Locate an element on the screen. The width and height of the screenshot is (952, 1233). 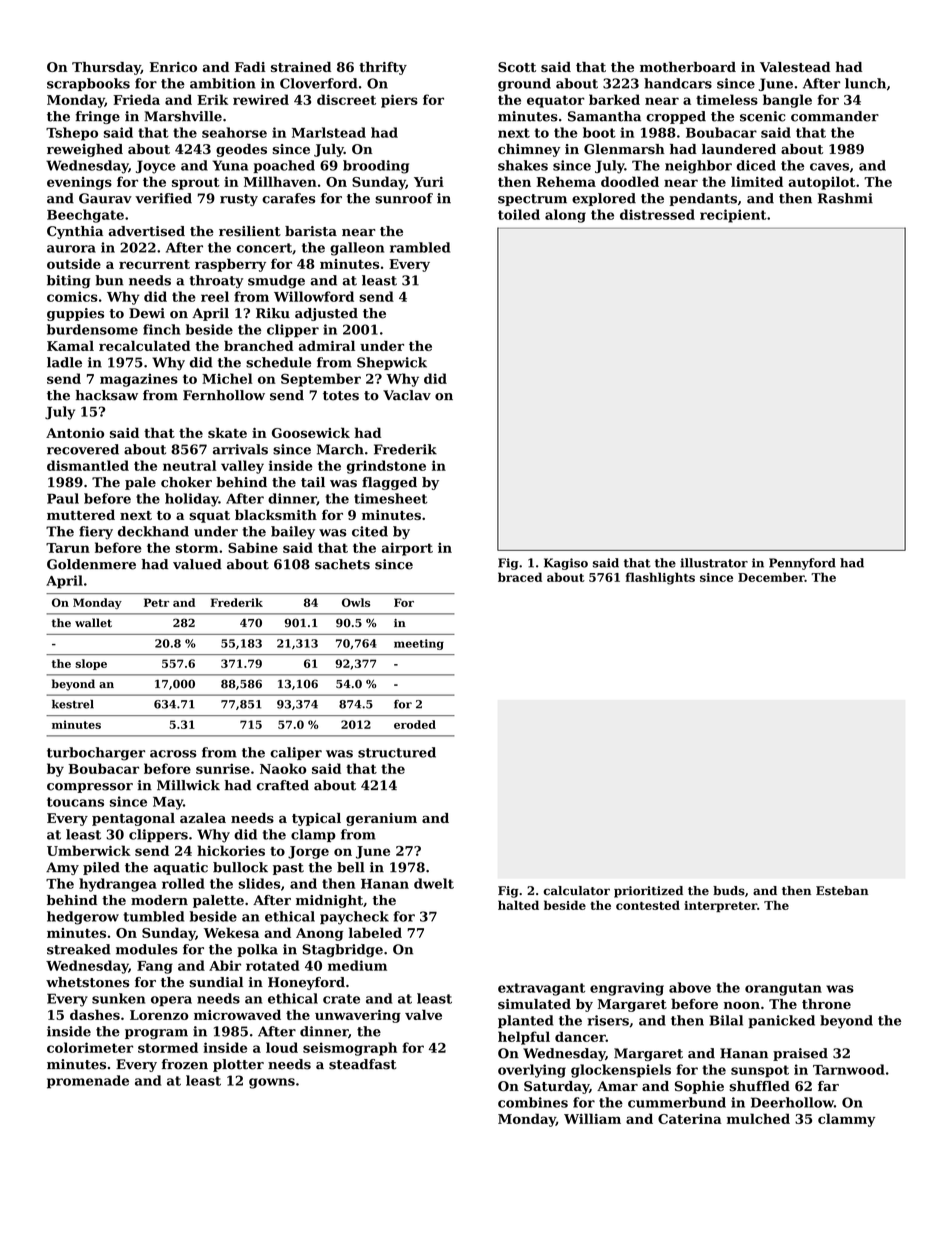
recipient is located at coordinates (733, 216).
